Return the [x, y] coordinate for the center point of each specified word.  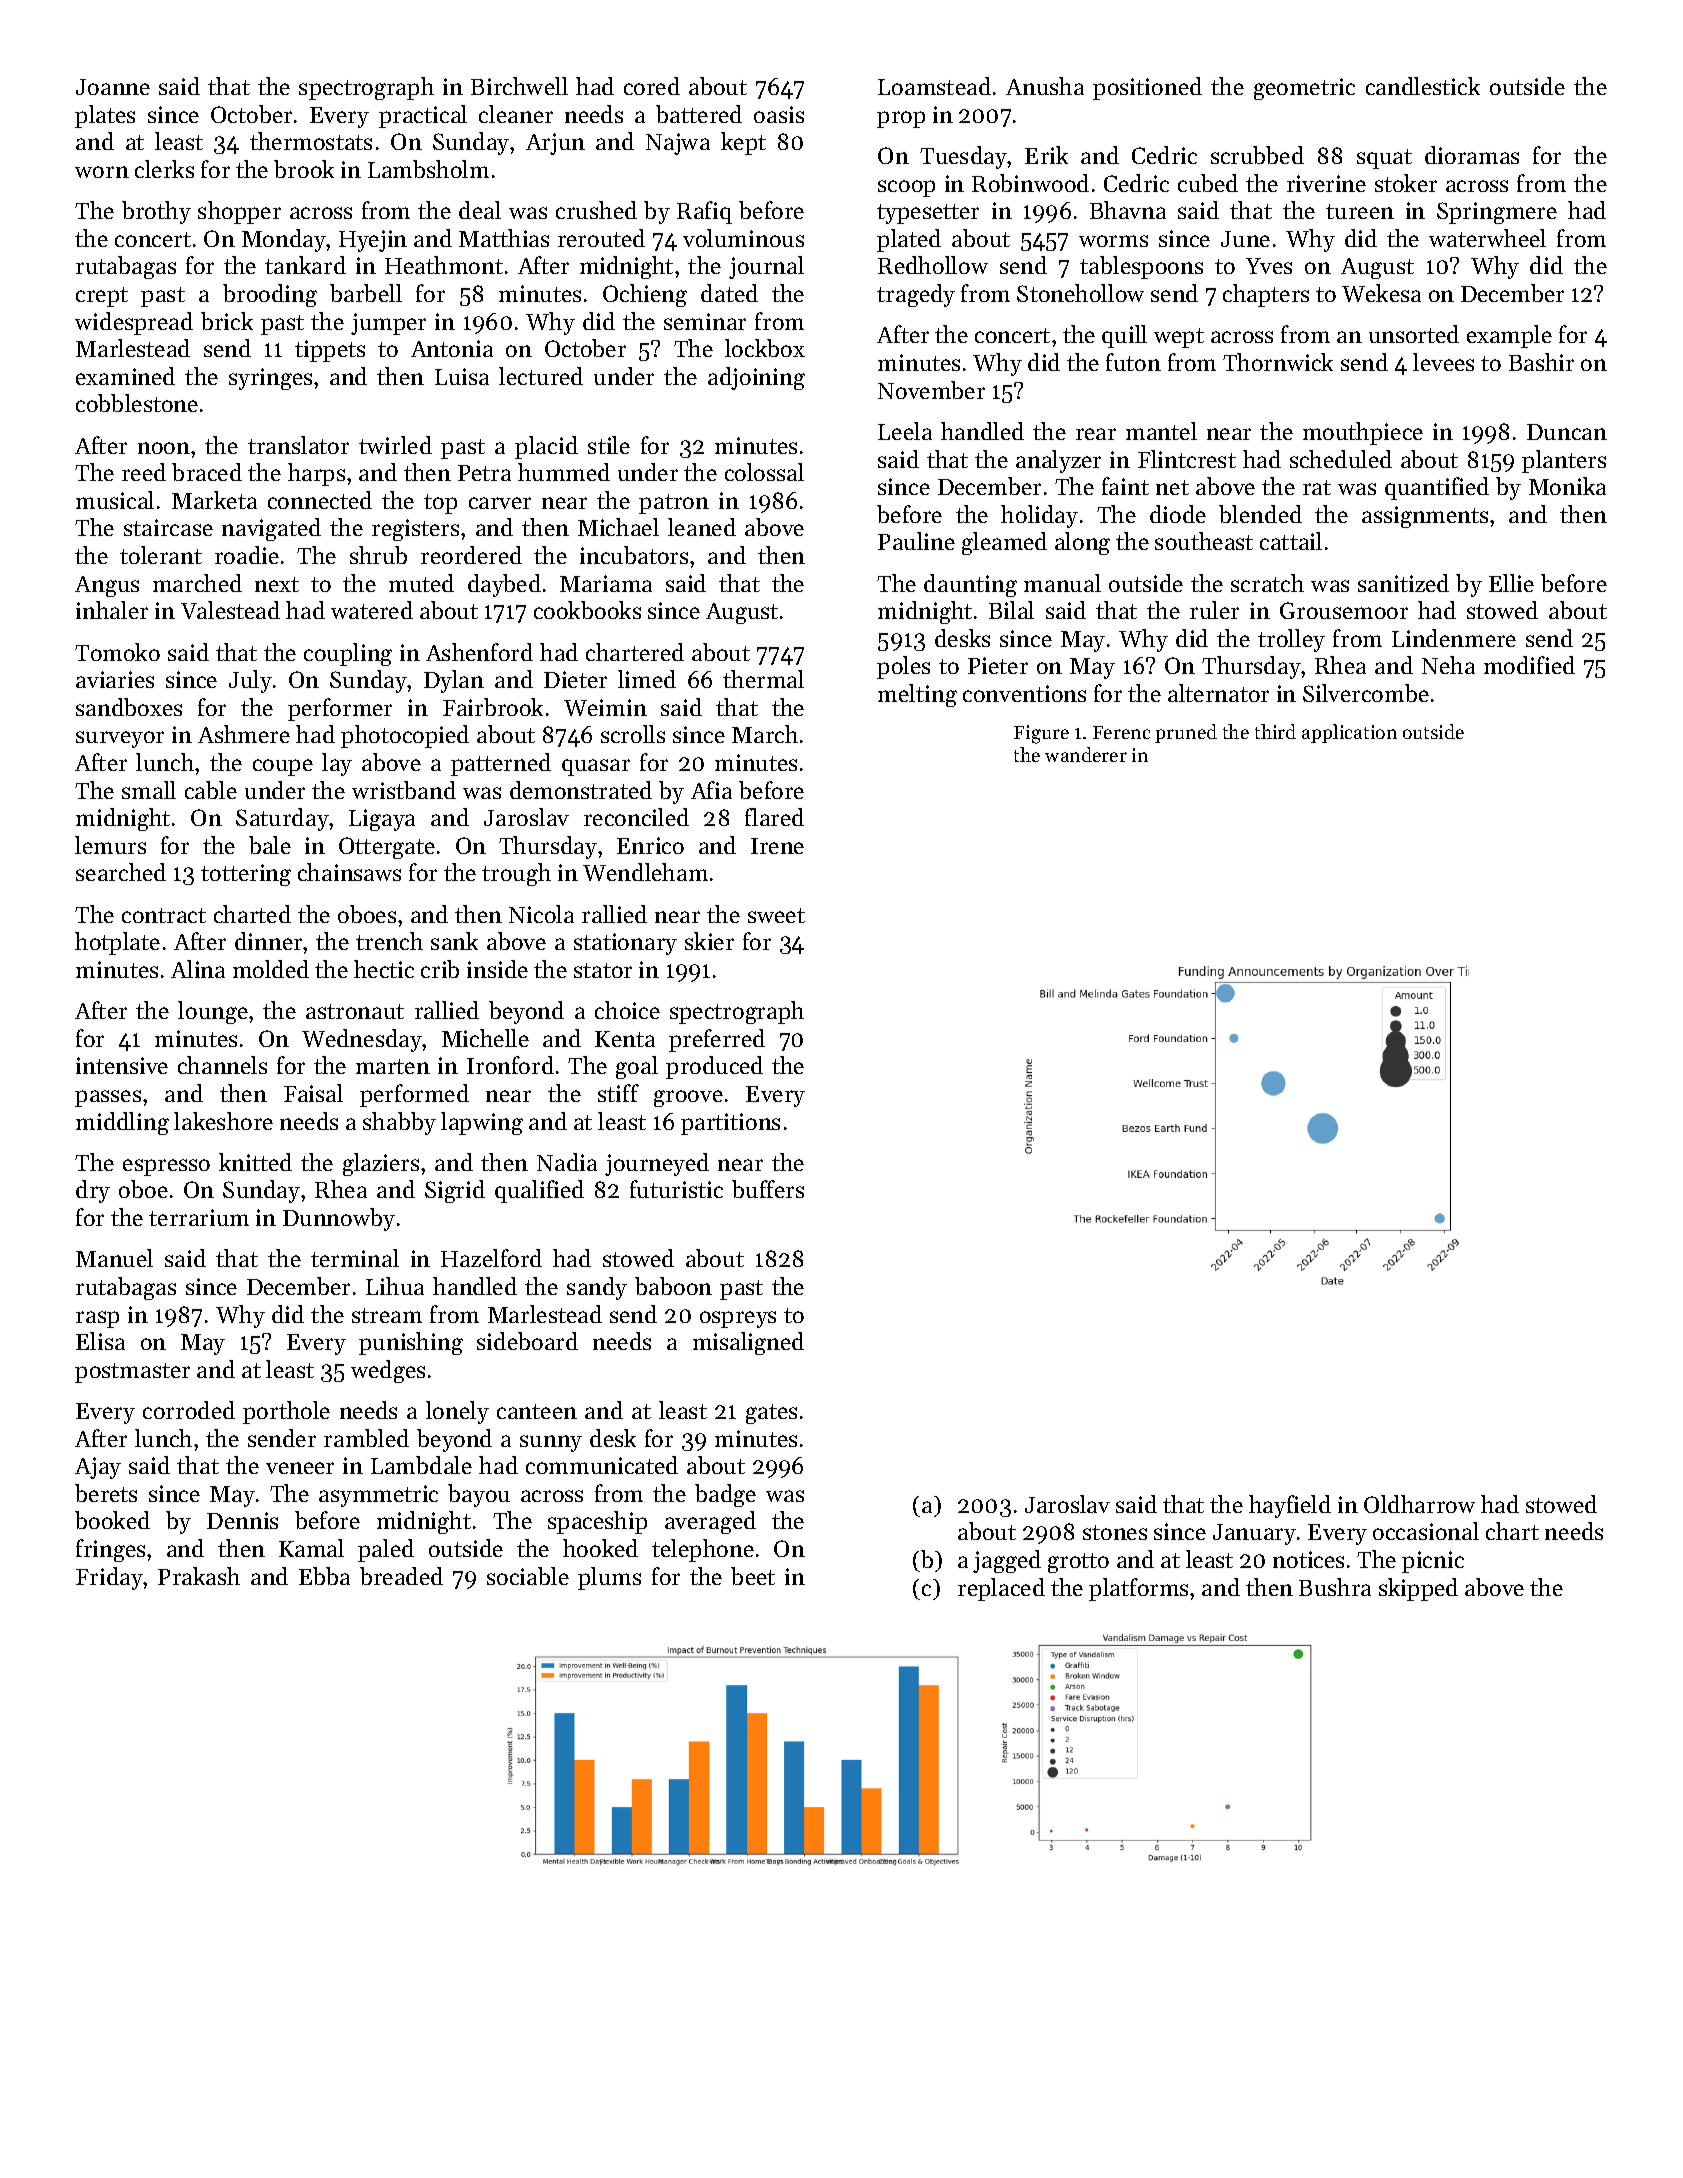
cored [652, 86]
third [1275, 731]
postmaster [132, 1373]
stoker [1406, 183]
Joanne [113, 87]
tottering [246, 875]
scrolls [633, 734]
